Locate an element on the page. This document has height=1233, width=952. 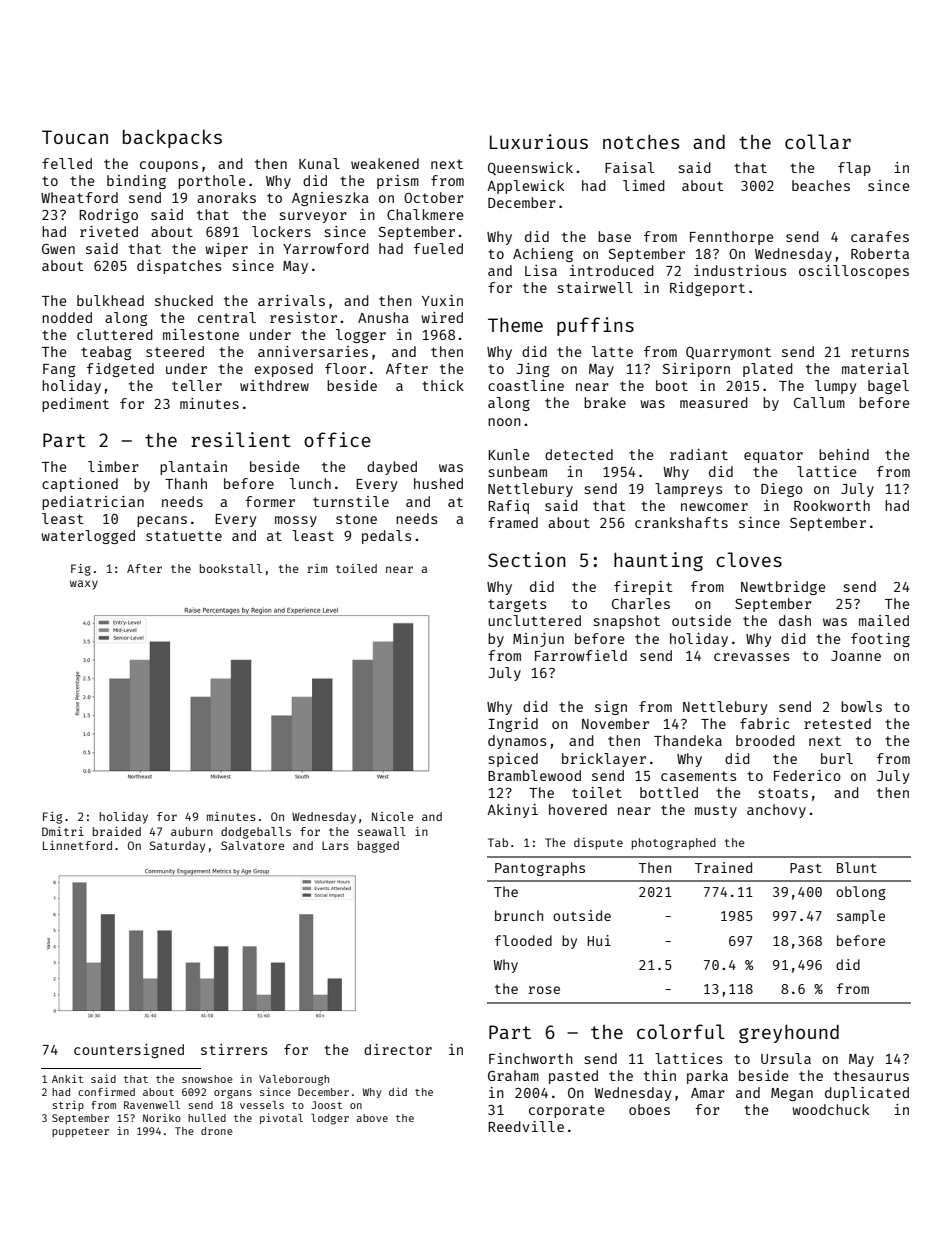
collar is located at coordinates (818, 141).
